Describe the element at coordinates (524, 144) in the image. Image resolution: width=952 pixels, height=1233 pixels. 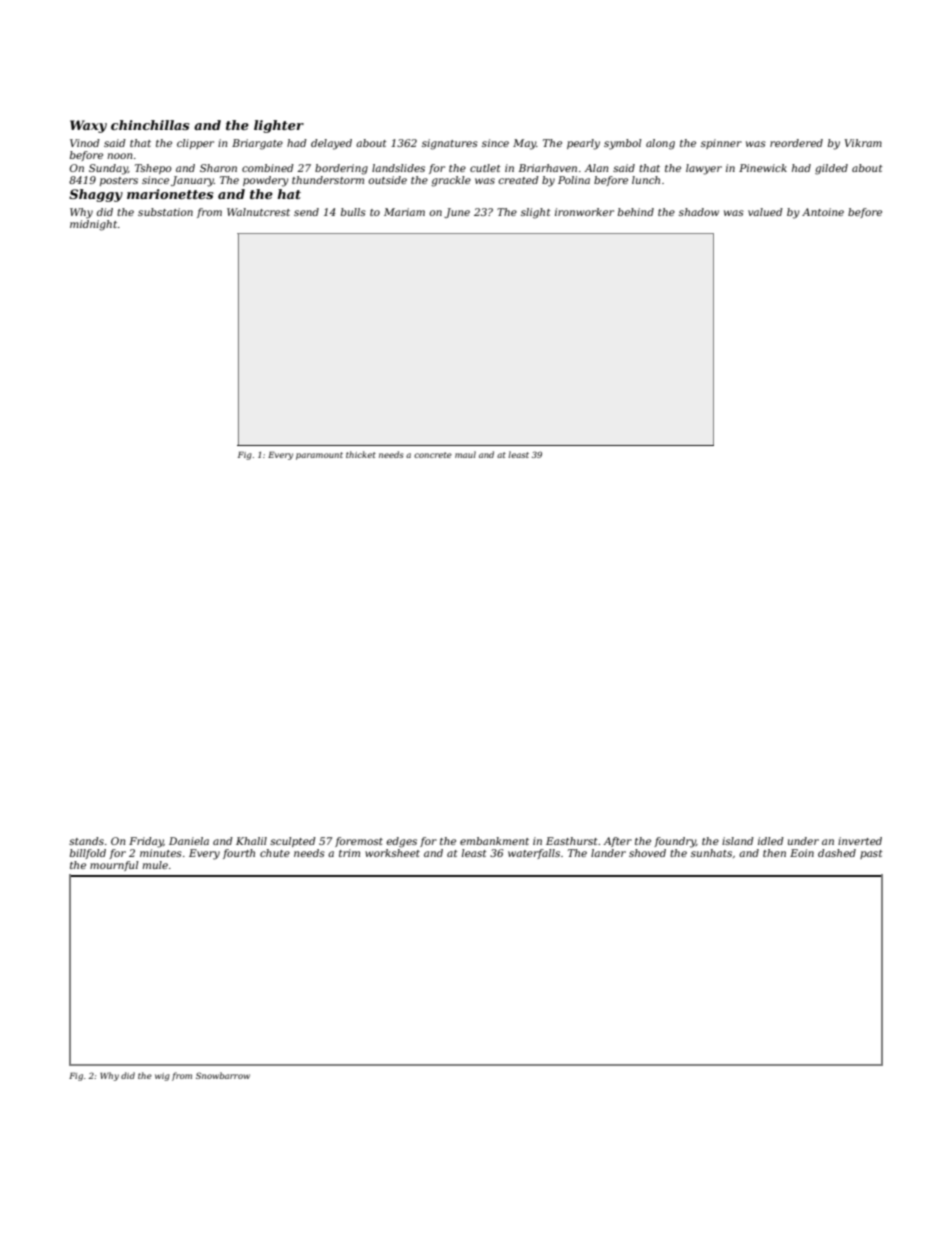
I see `May` at that location.
